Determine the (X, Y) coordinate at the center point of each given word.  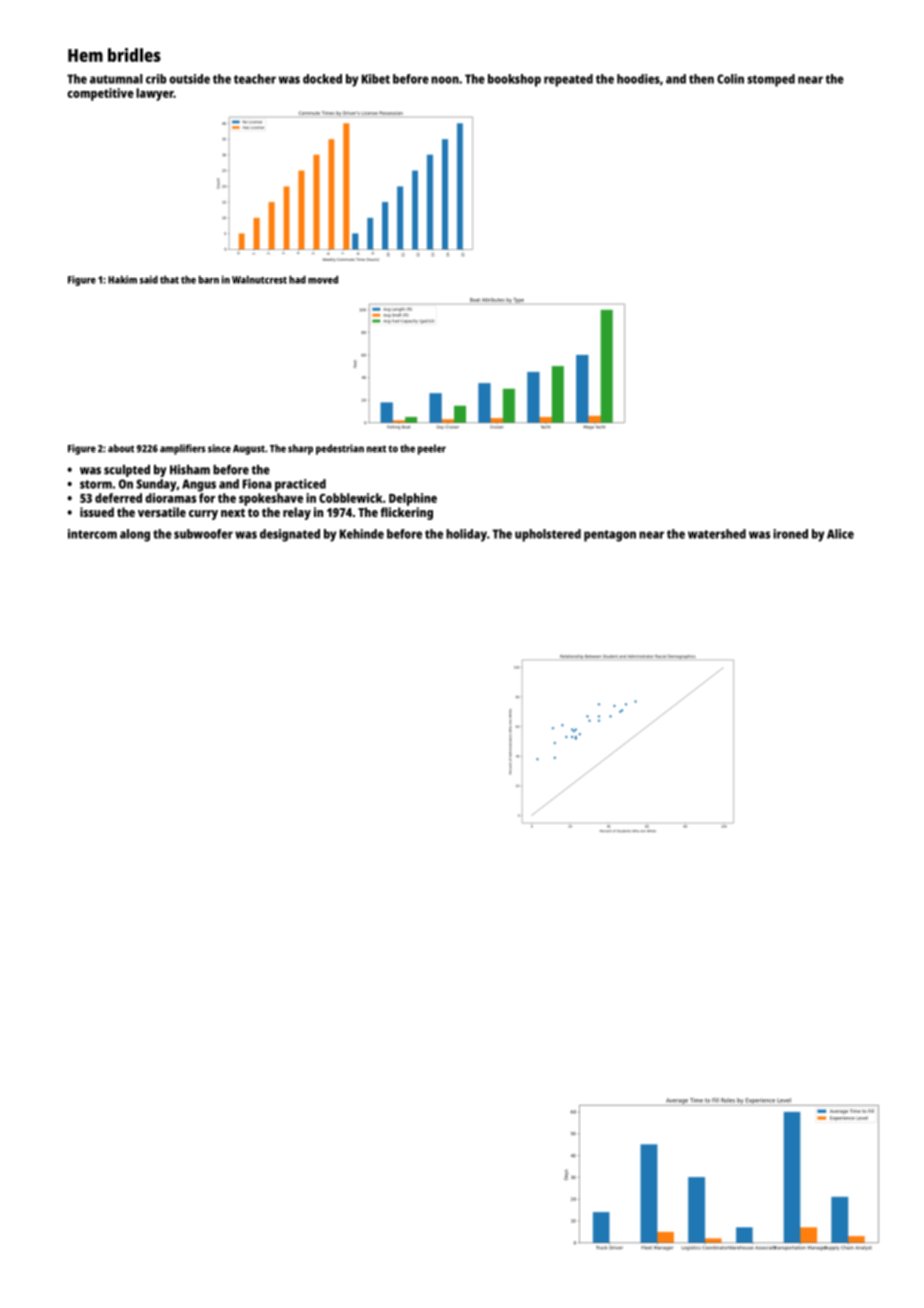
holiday (466, 535)
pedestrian (340, 449)
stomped (771, 80)
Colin (730, 79)
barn (209, 279)
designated (290, 535)
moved (323, 279)
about (121, 448)
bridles (134, 55)
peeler (432, 449)
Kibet (376, 79)
